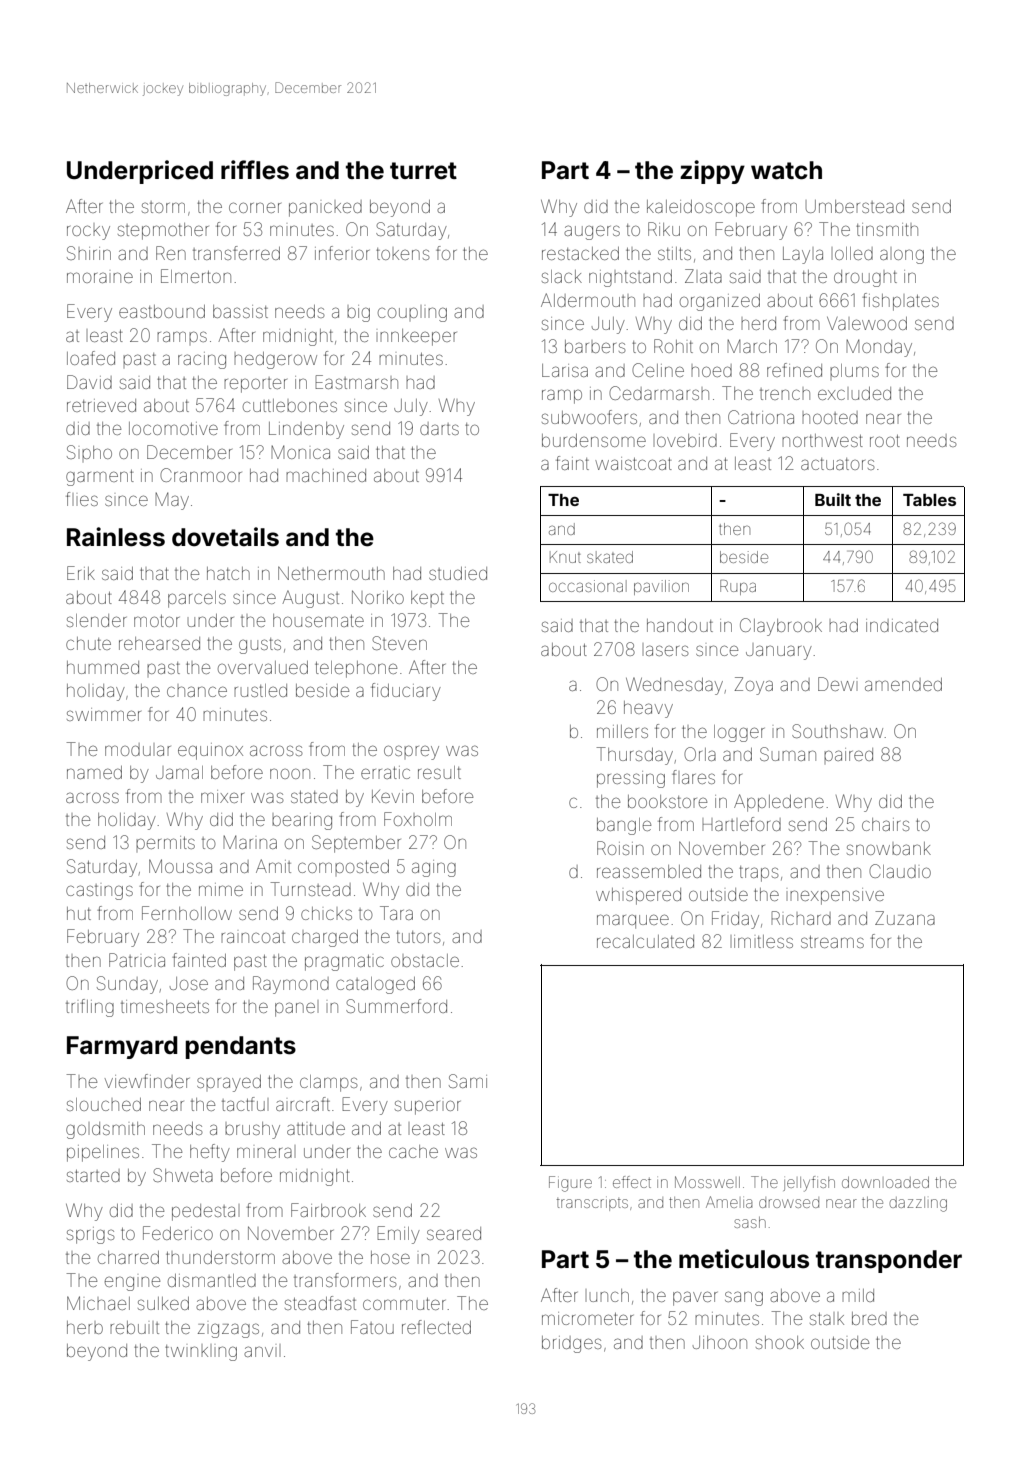  I want to click on turret, so click(423, 171).
